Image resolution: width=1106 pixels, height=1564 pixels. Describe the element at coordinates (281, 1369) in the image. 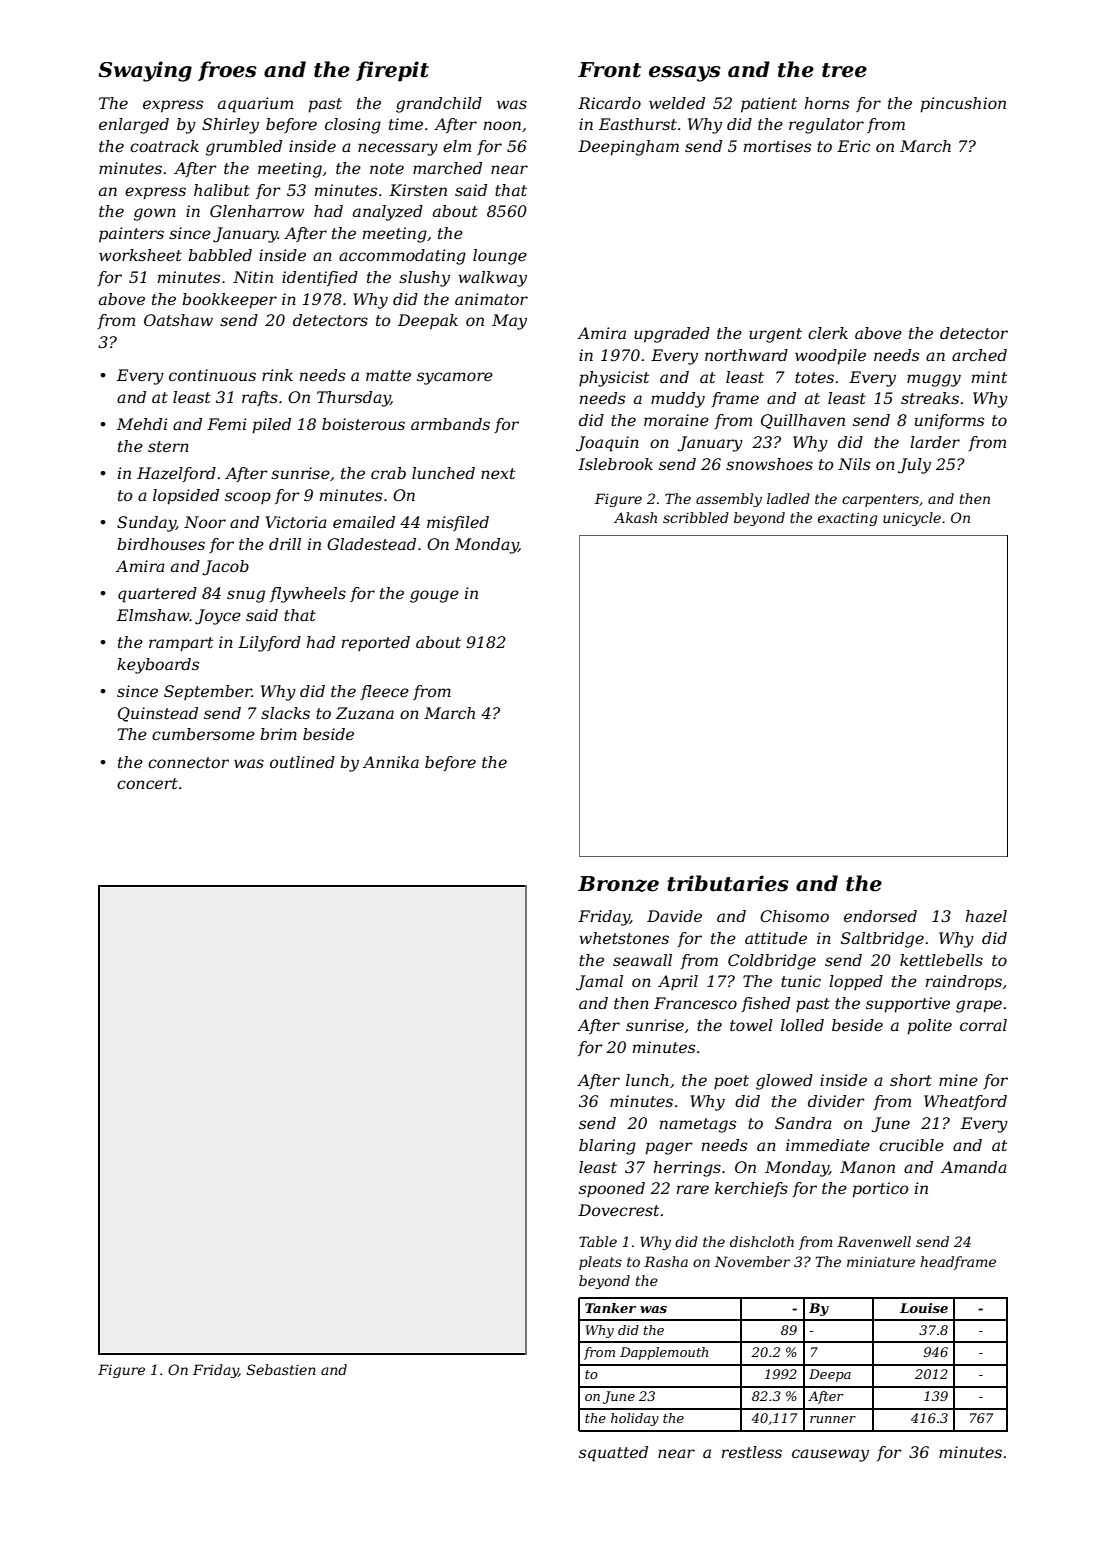

I see `Sebastien` at that location.
